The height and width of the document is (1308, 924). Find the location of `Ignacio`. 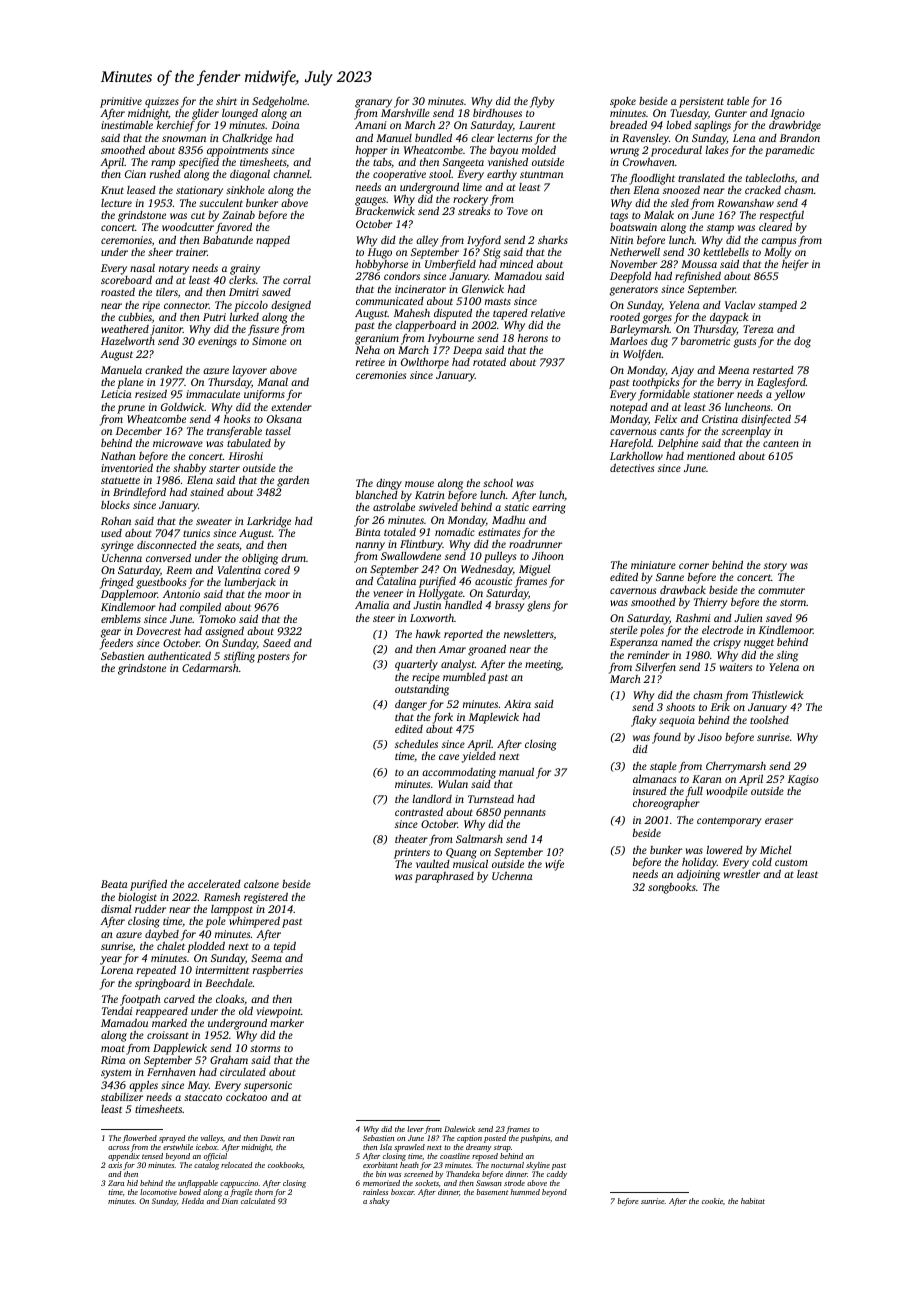

Ignacio is located at coordinates (788, 114).
